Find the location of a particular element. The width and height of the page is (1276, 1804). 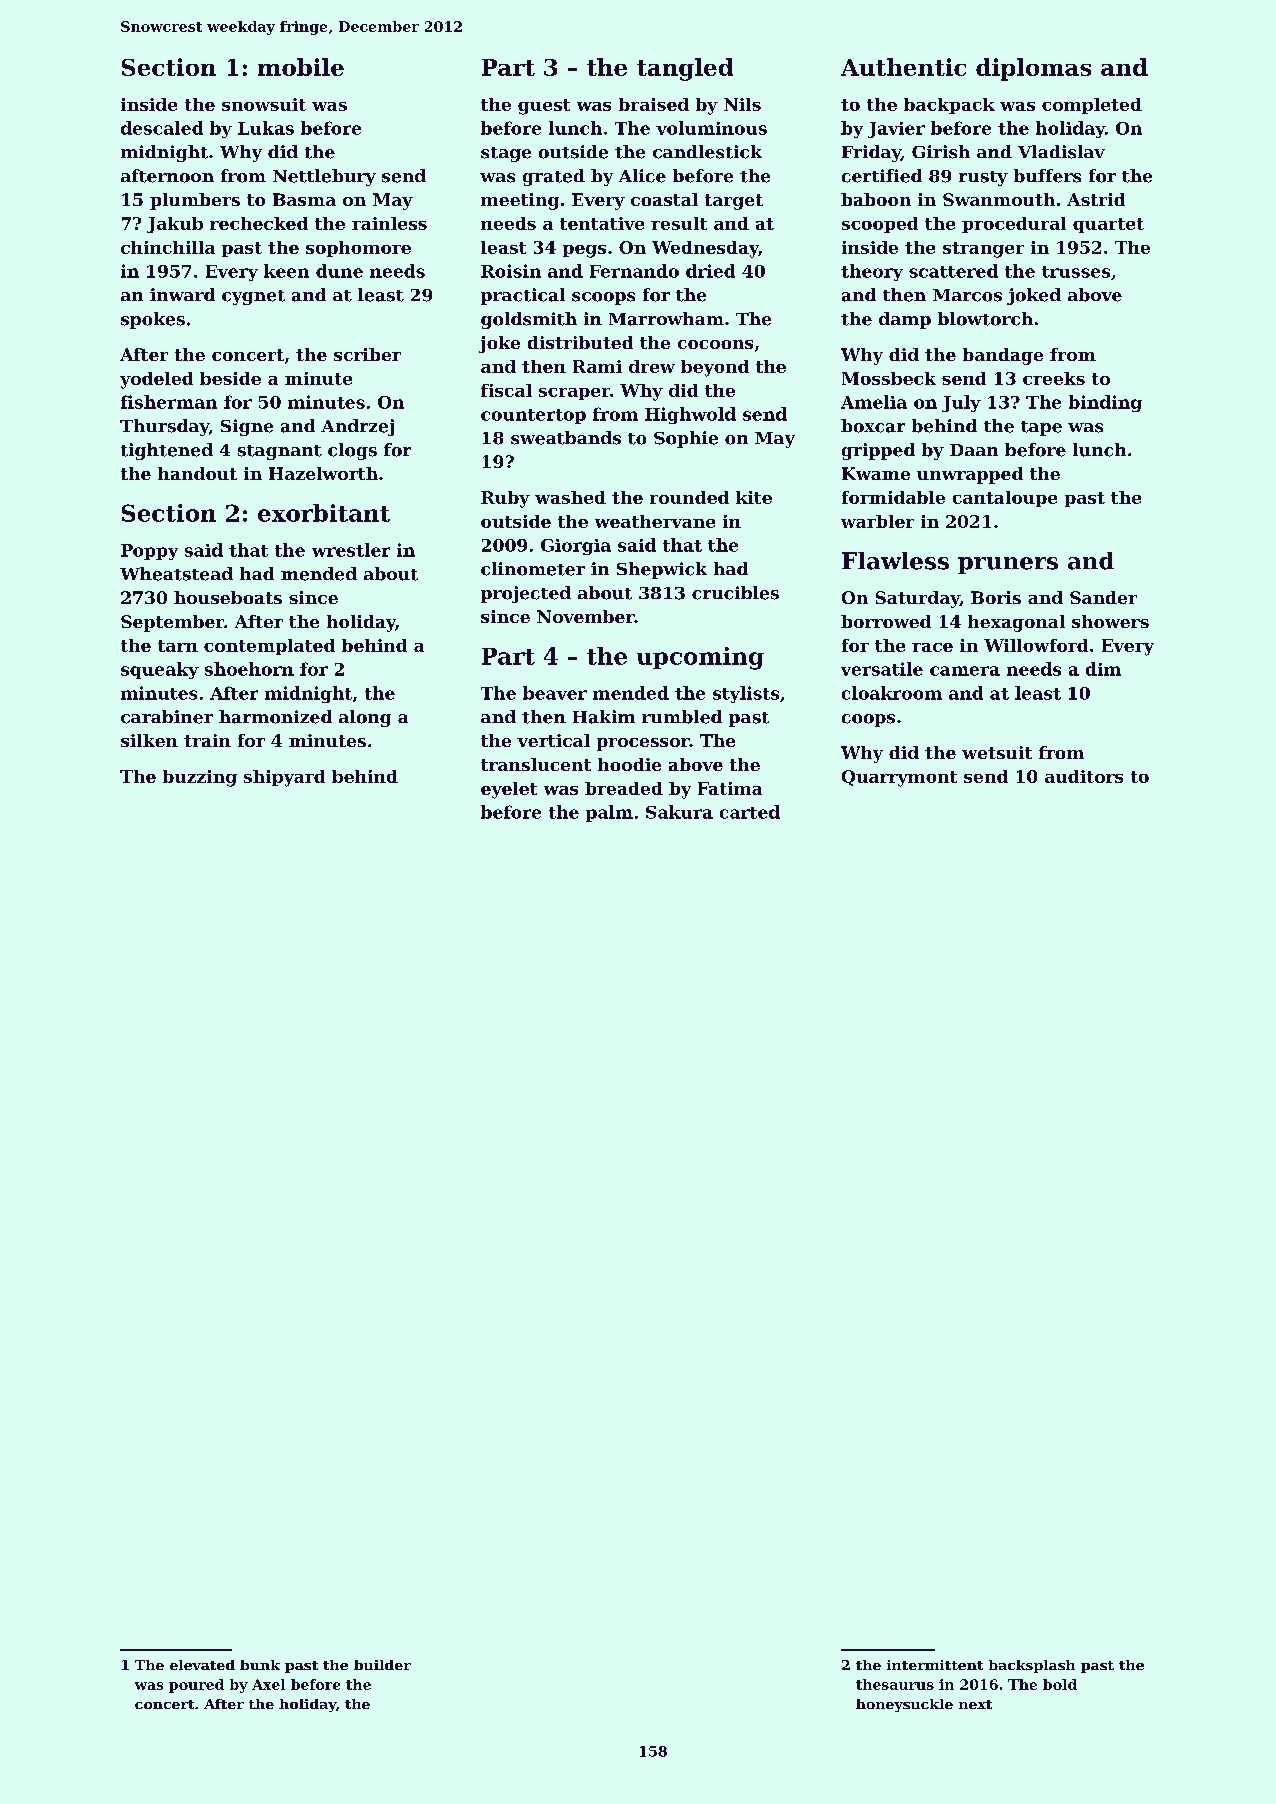

intermittent is located at coordinates (935, 1665).
